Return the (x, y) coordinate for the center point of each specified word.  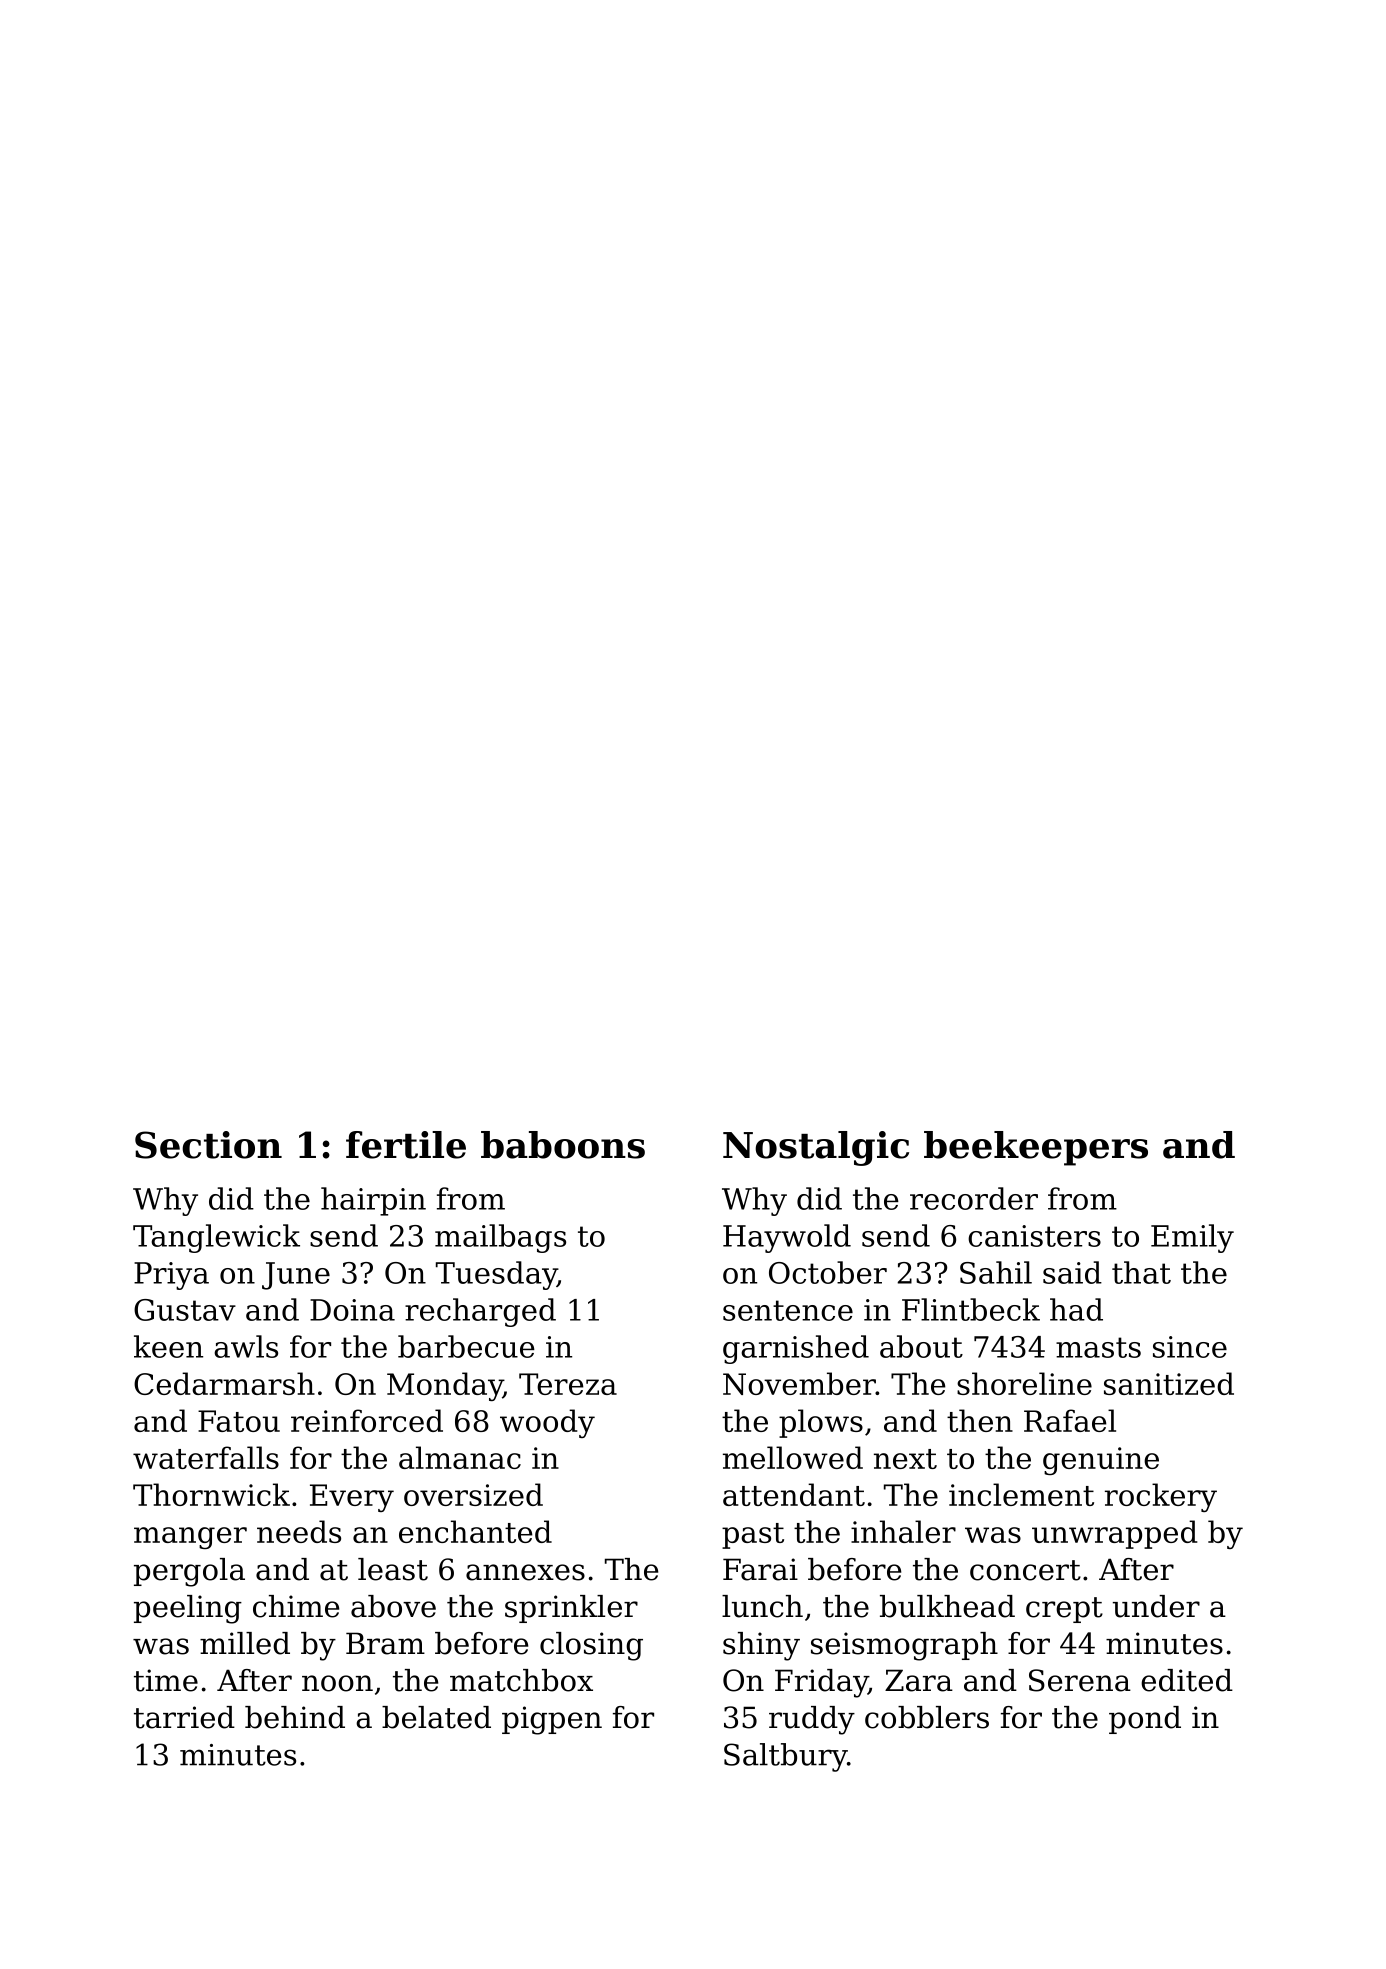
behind (295, 1717)
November (799, 1383)
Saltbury (785, 1757)
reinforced (367, 1420)
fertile (406, 1145)
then (980, 1420)
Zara (919, 1680)
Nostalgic (816, 1148)
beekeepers (1036, 1148)
